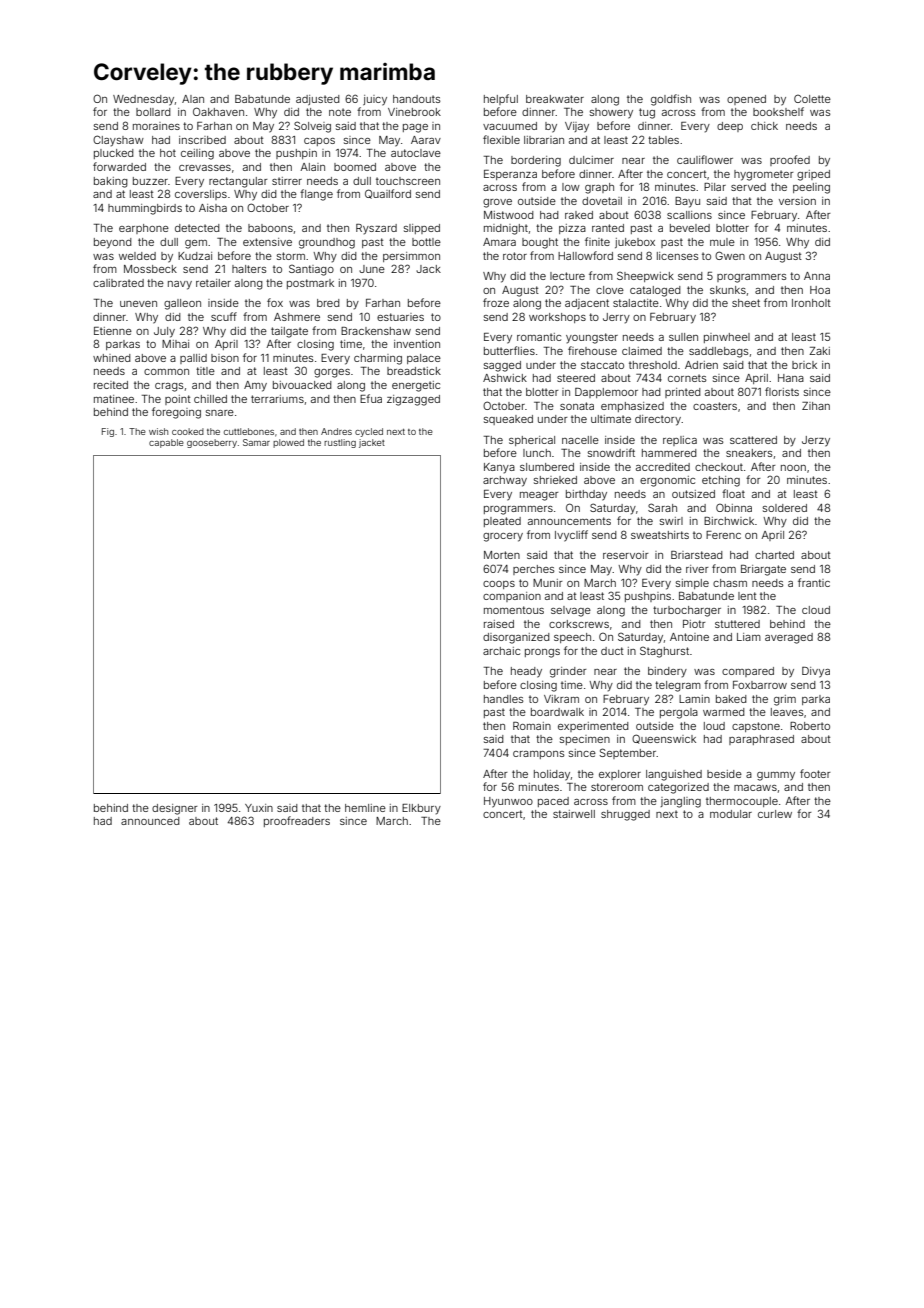 The height and width of the image is (1308, 924). I want to click on reservoir, so click(625, 555).
